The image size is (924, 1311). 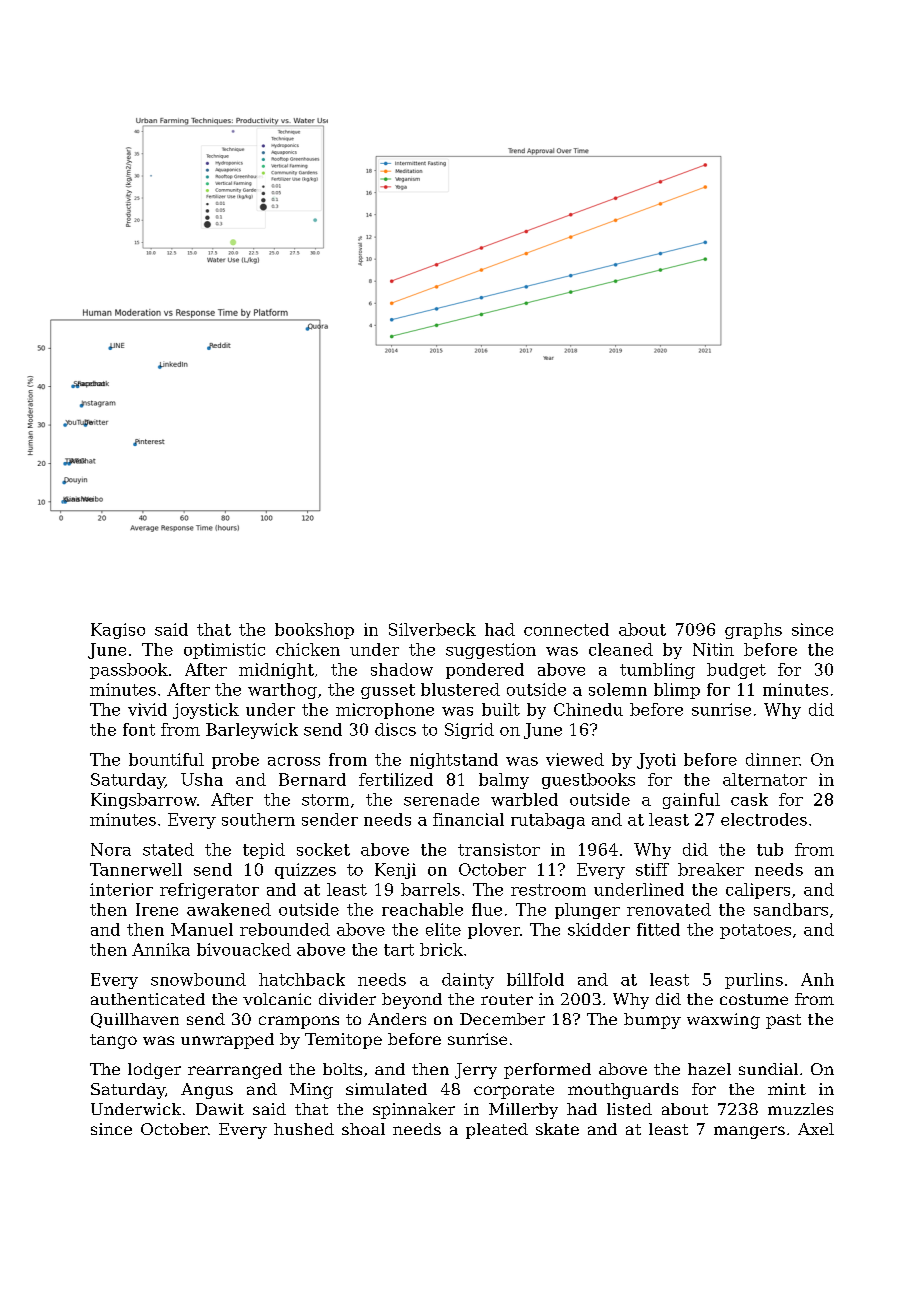 I want to click on fertilized, so click(x=396, y=779).
